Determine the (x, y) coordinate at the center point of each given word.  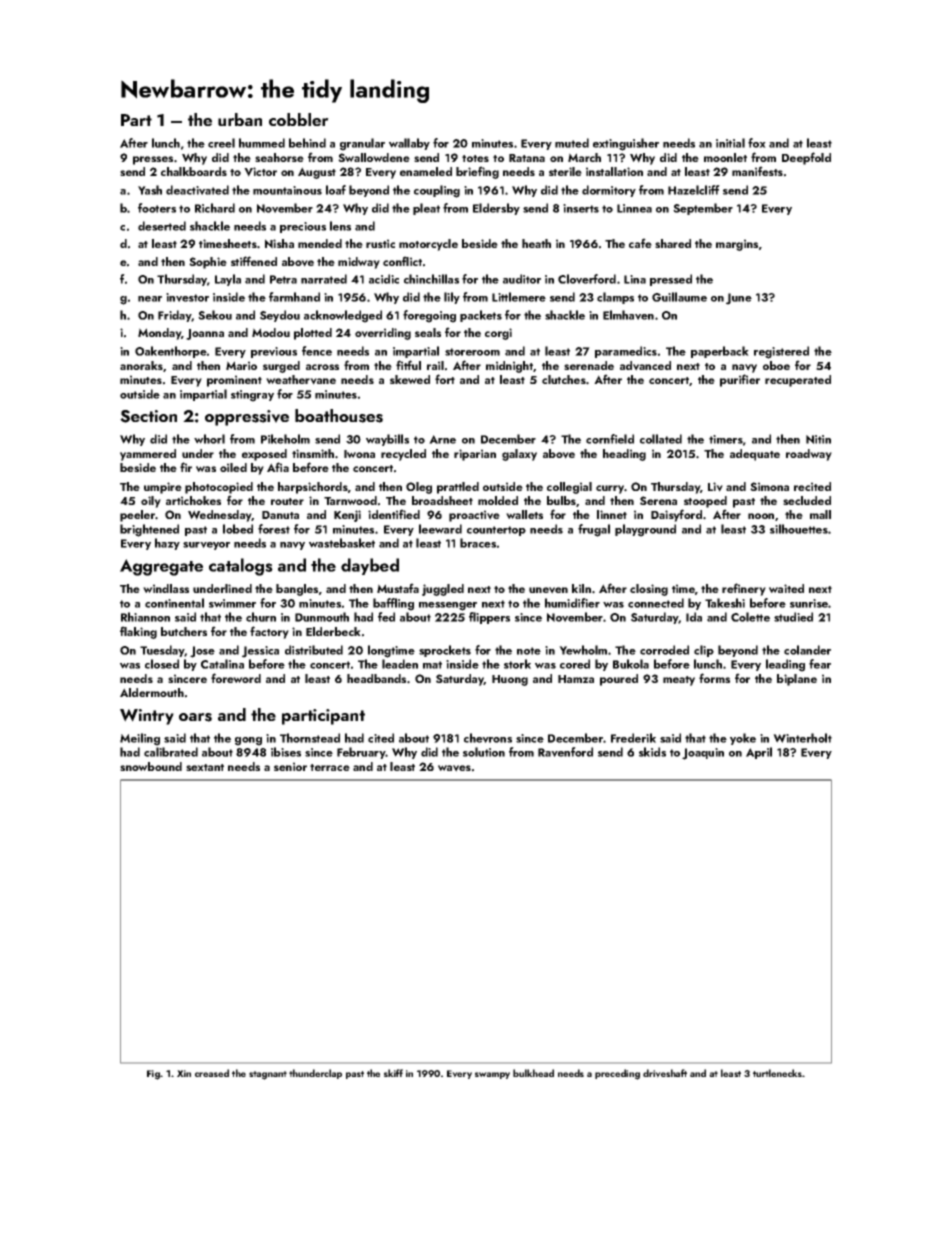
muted (572, 143)
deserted (162, 226)
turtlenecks (778, 1073)
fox (757, 143)
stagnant (268, 1075)
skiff (393, 1073)
